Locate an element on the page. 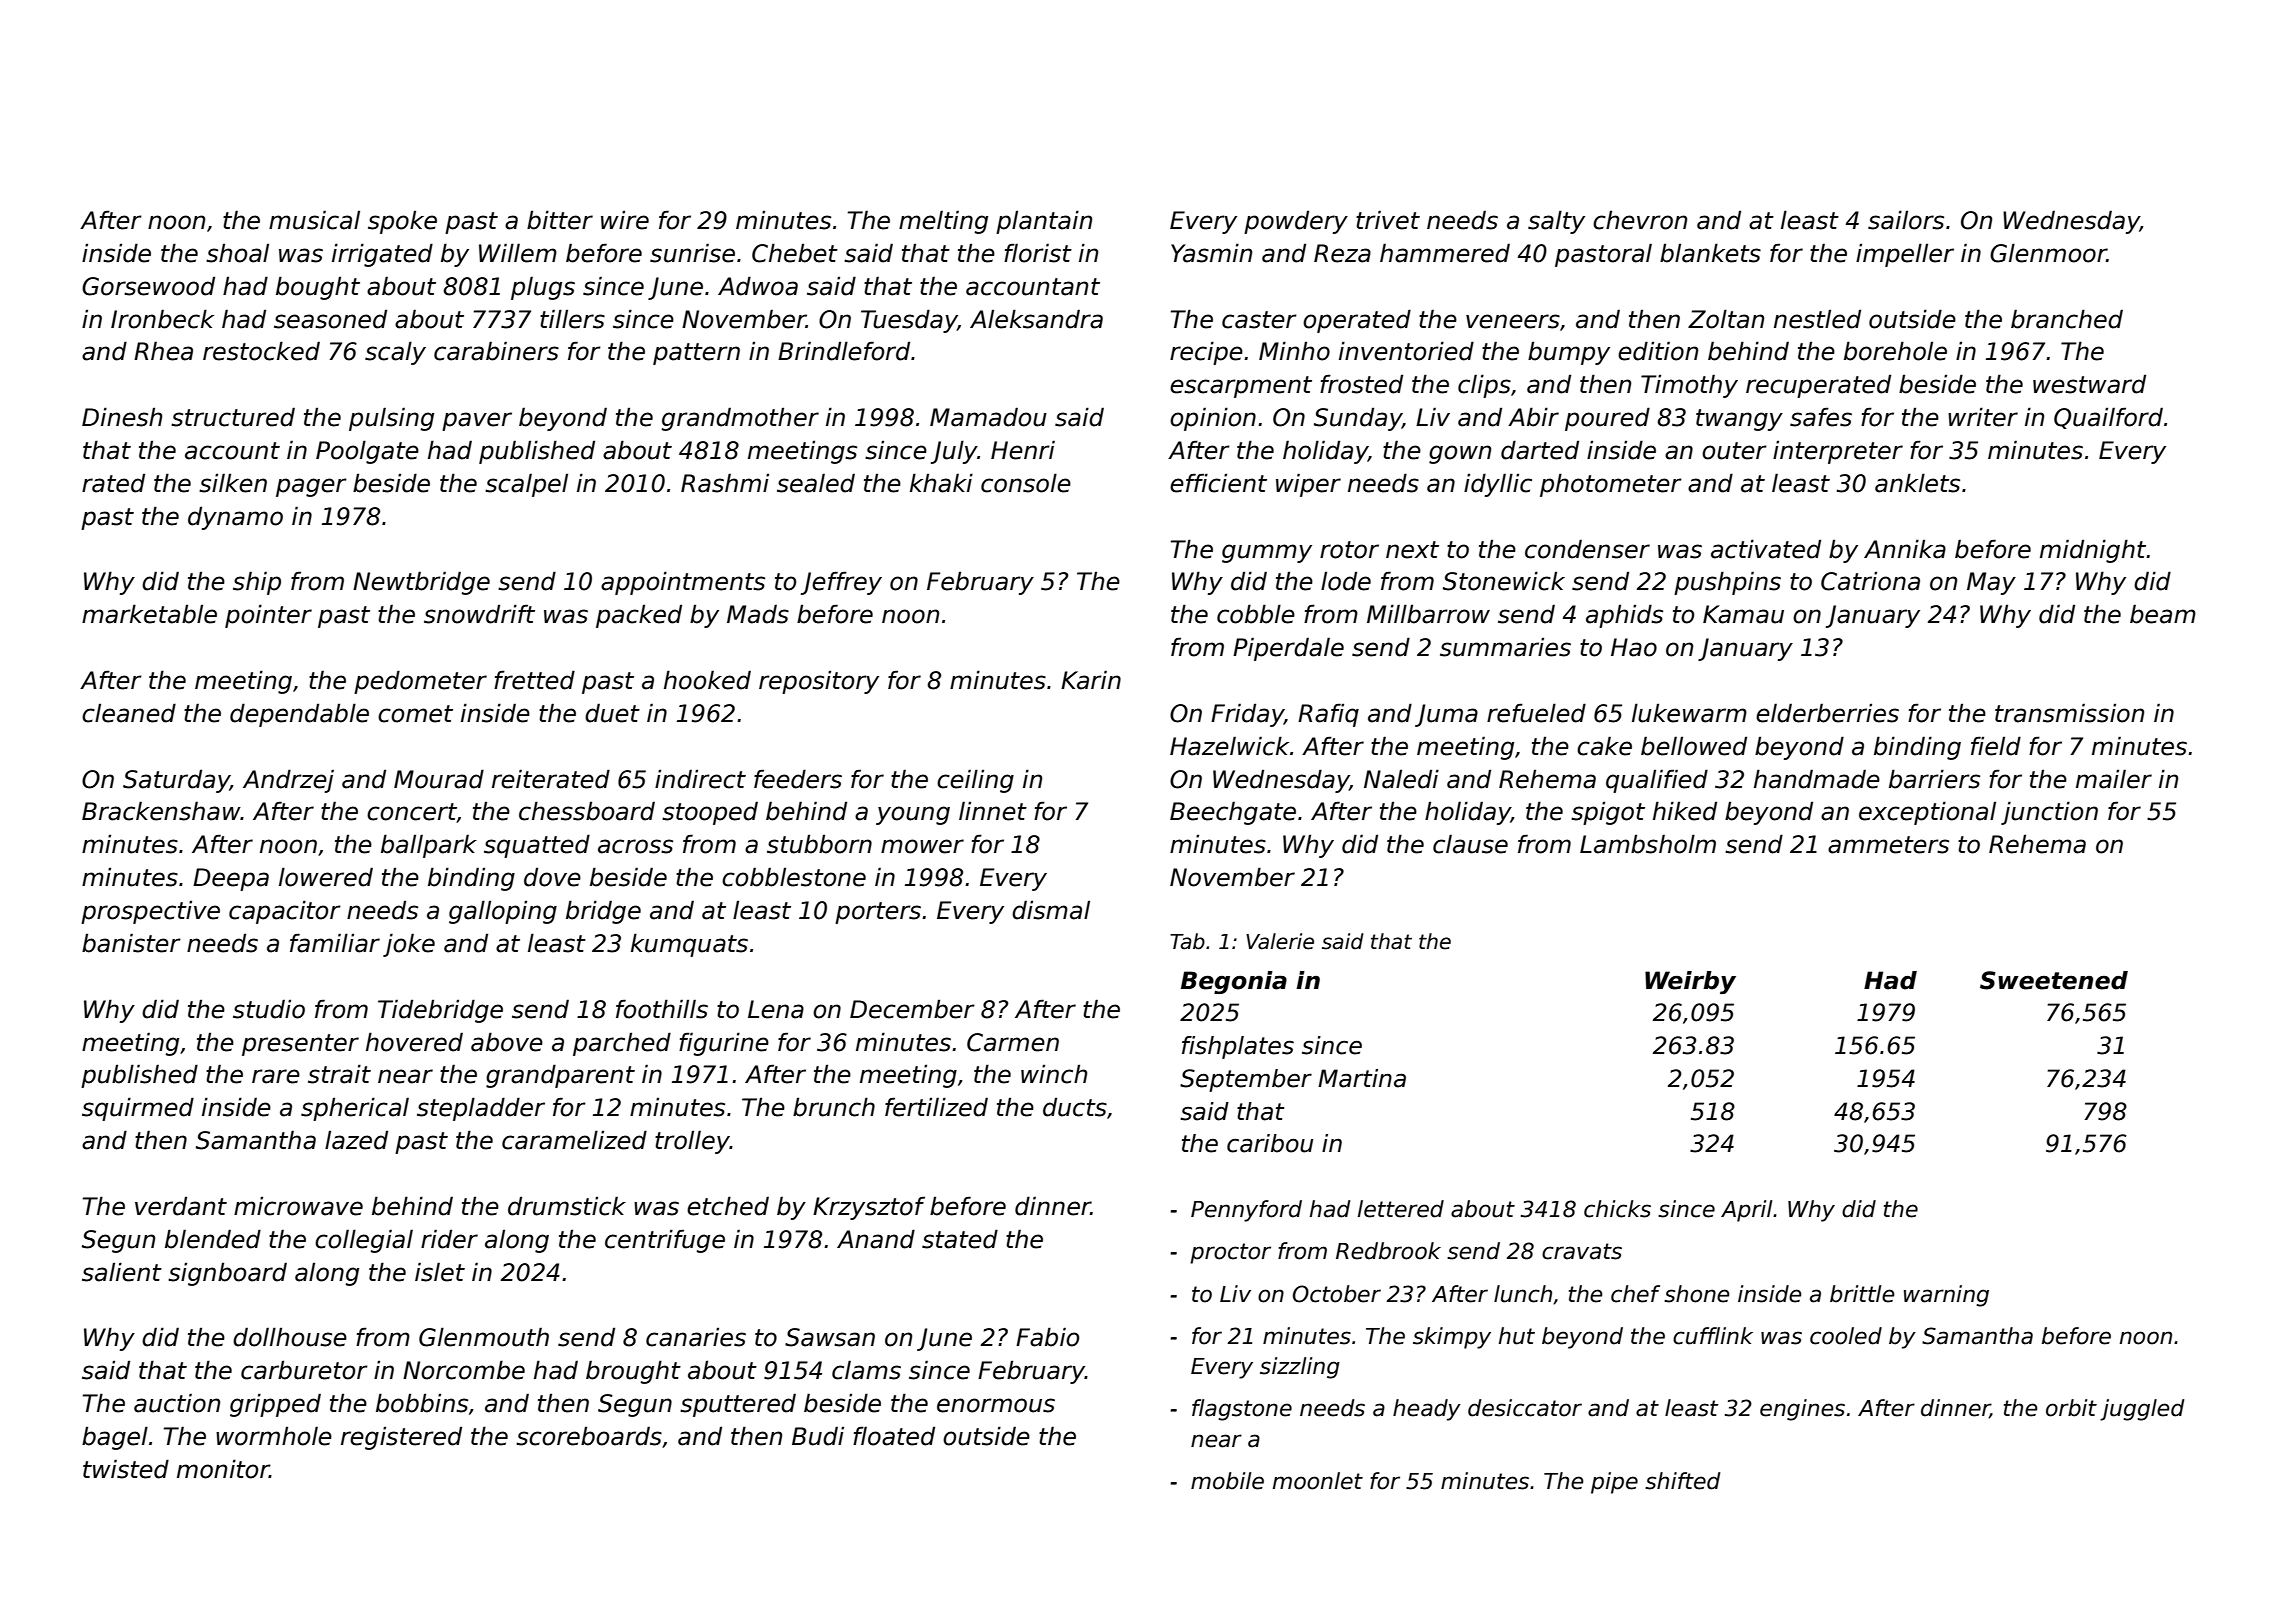 The width and height of the page is (2292, 1620). transmission is located at coordinates (2069, 713).
